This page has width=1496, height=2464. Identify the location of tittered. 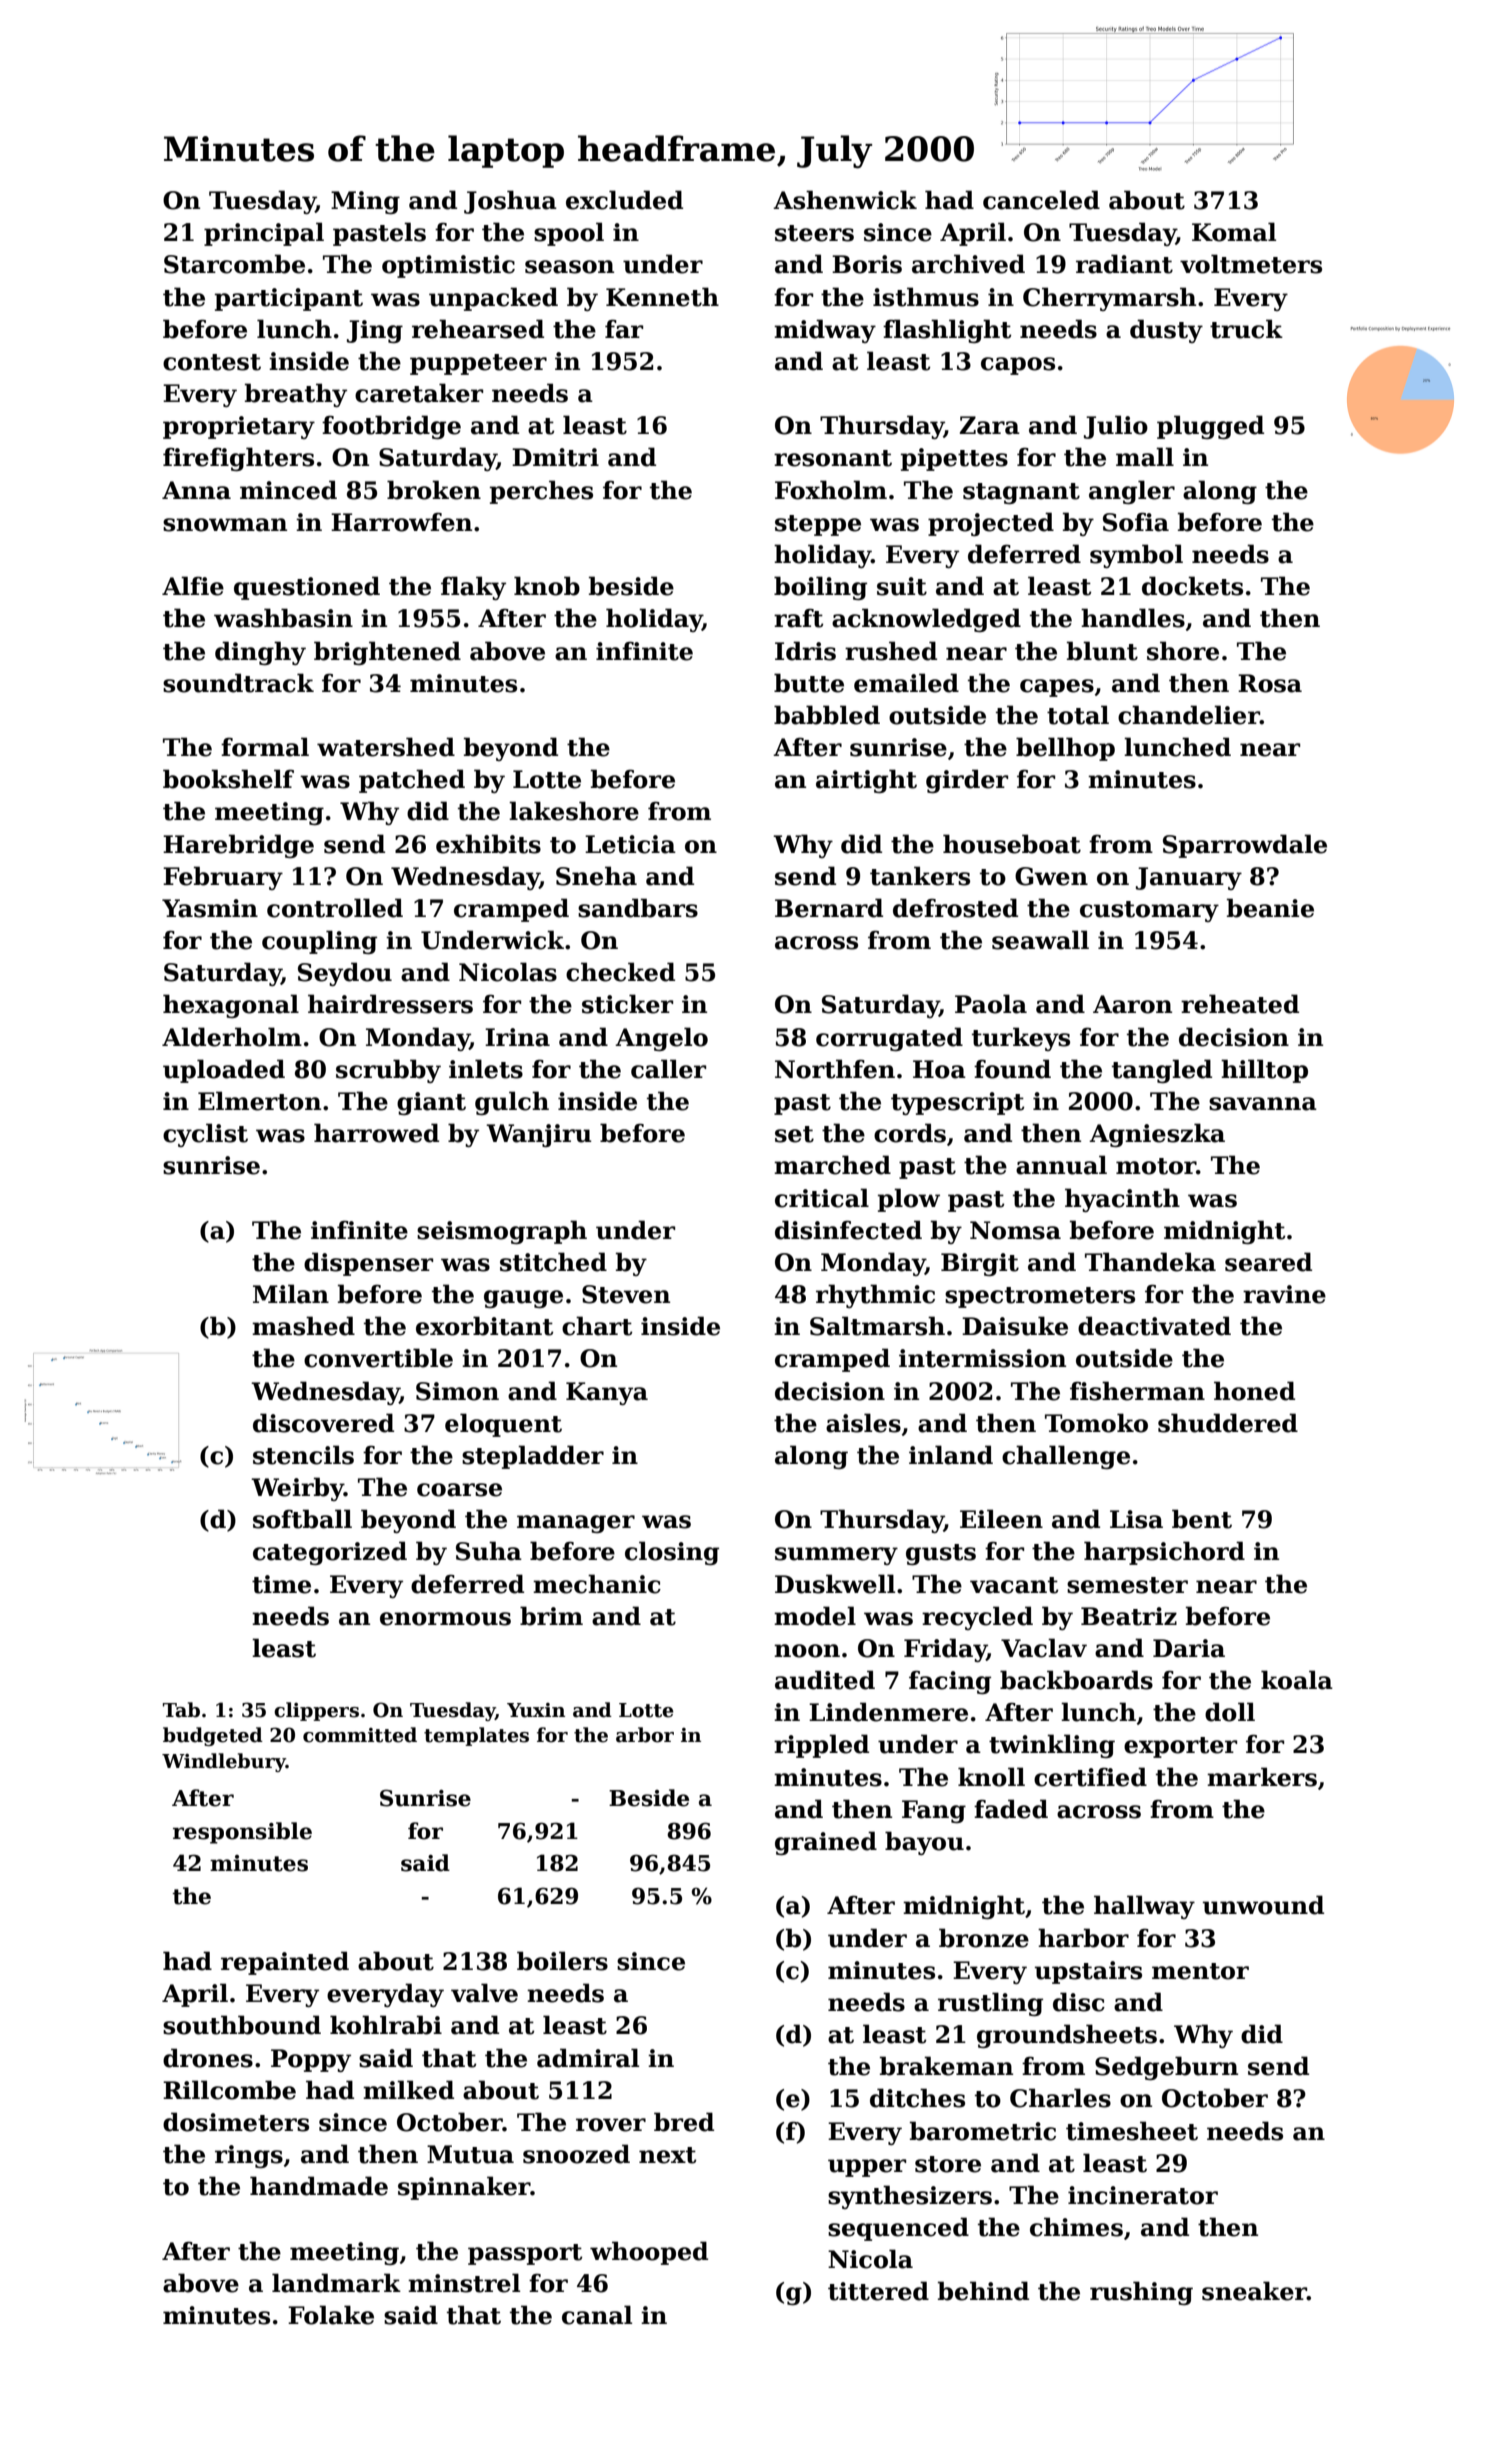
(878, 2291).
